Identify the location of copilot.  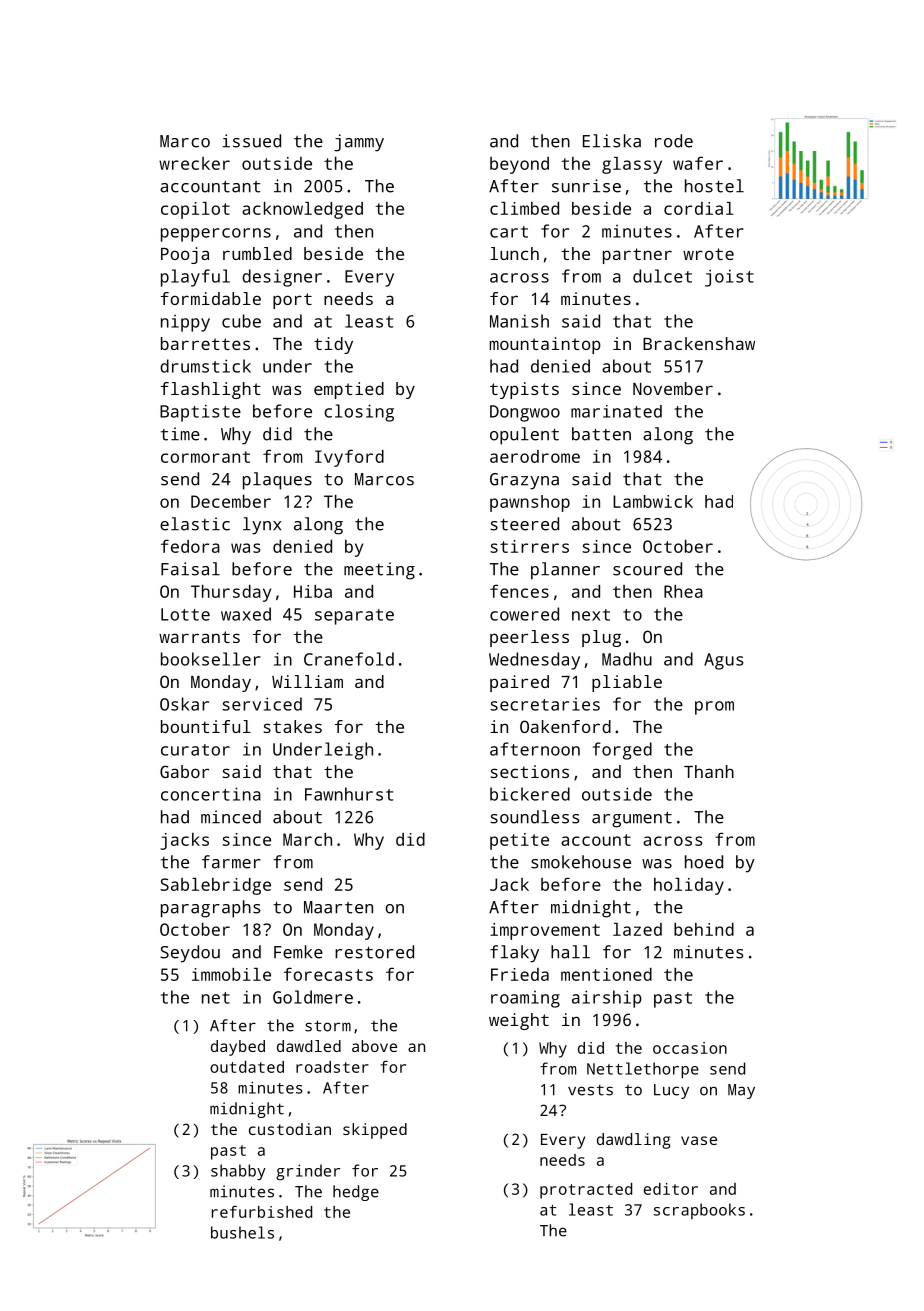
(195, 210).
